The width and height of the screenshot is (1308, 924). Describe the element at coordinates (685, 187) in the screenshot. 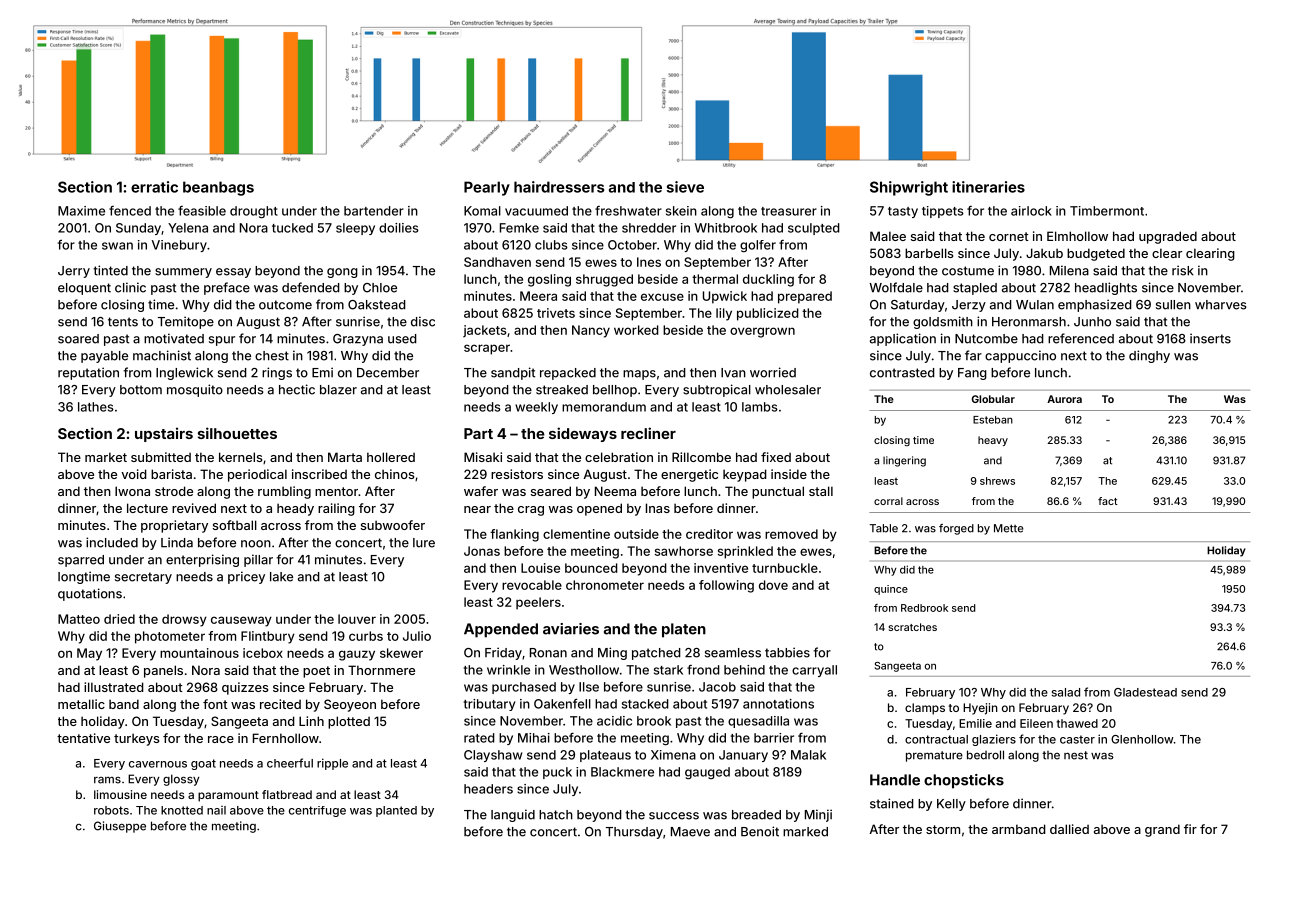

I see `sieve` at that location.
